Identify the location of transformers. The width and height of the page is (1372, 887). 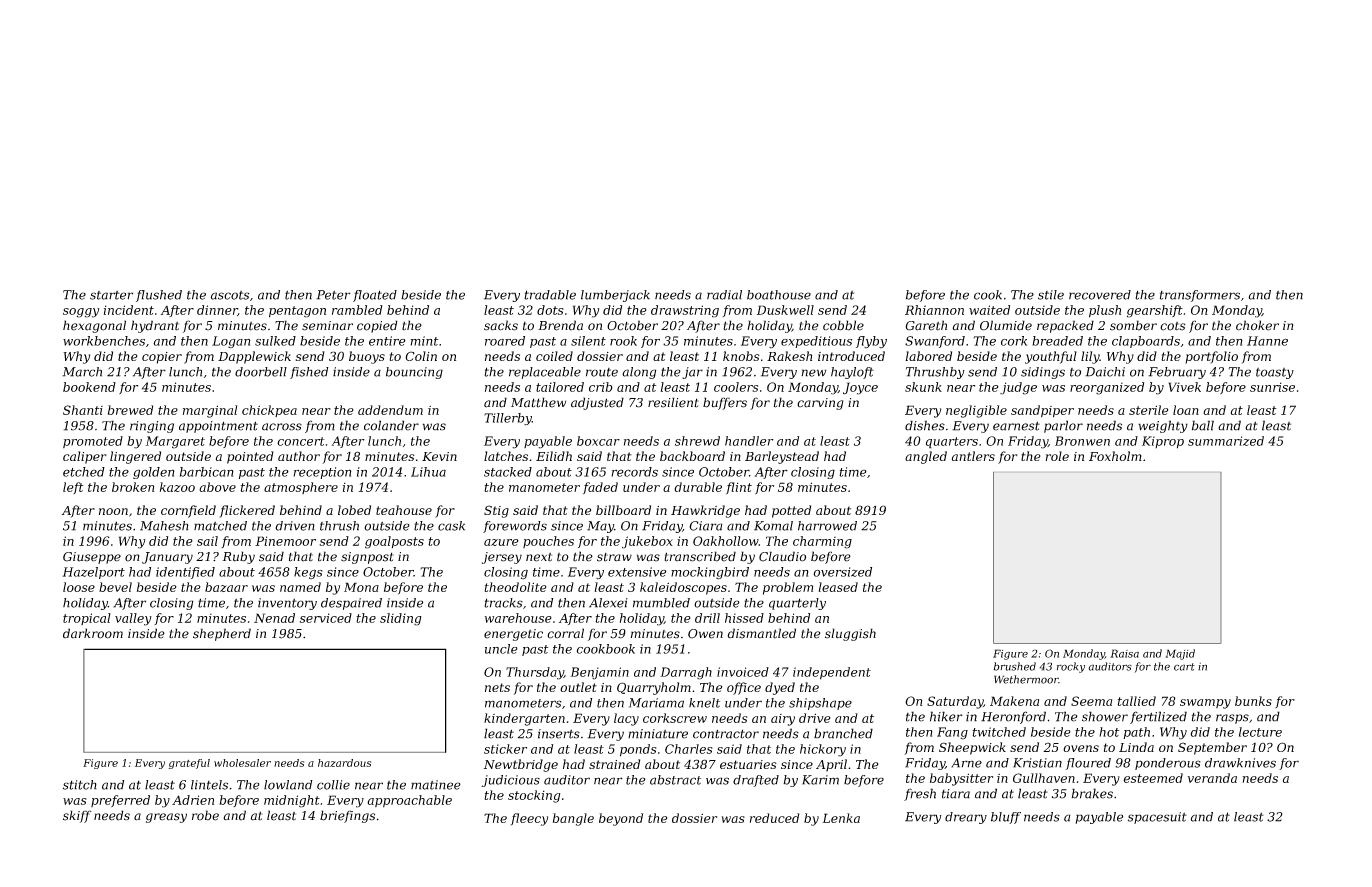
(1200, 296).
